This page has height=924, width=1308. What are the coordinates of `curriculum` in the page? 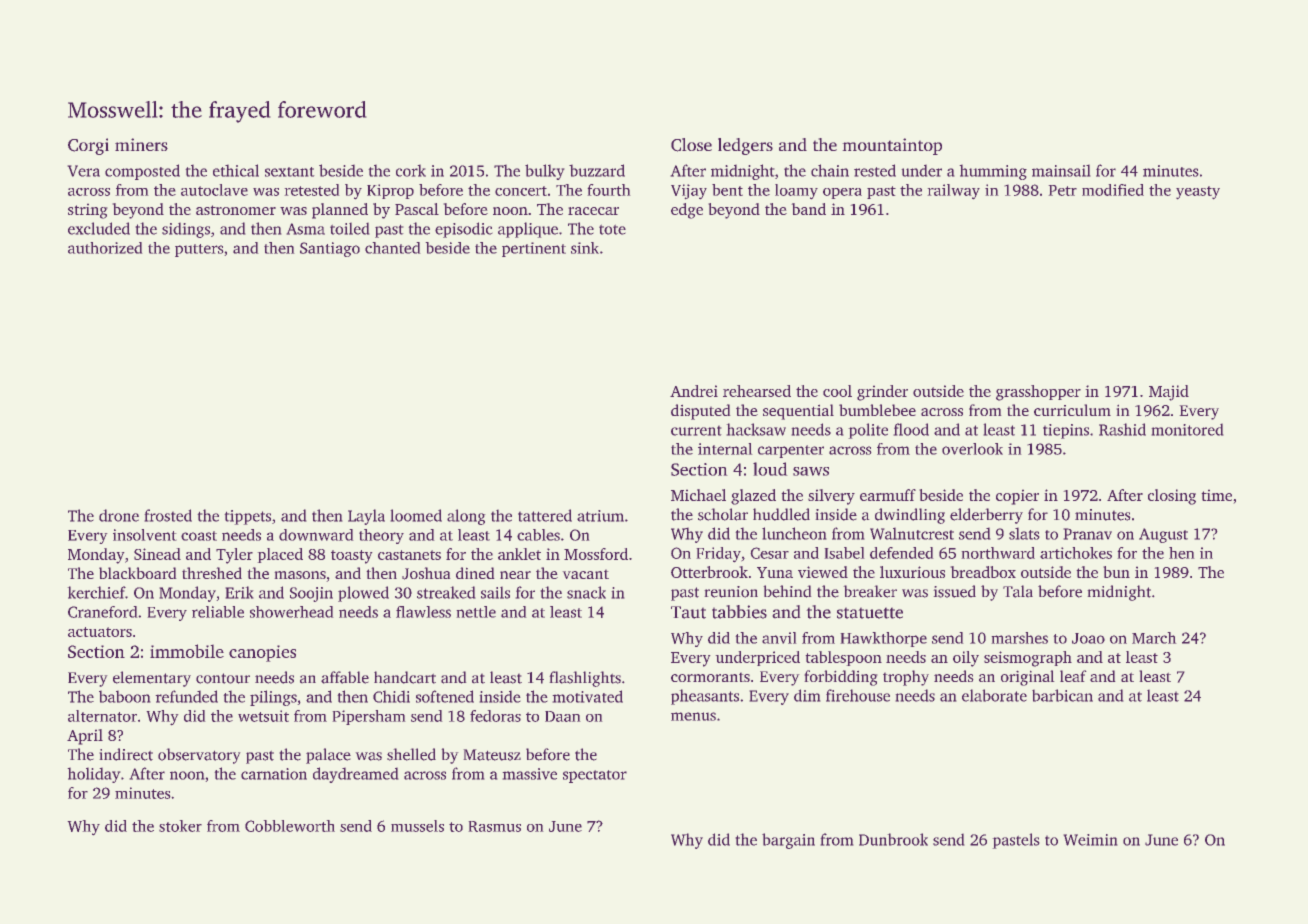 It's located at (1072, 410).
